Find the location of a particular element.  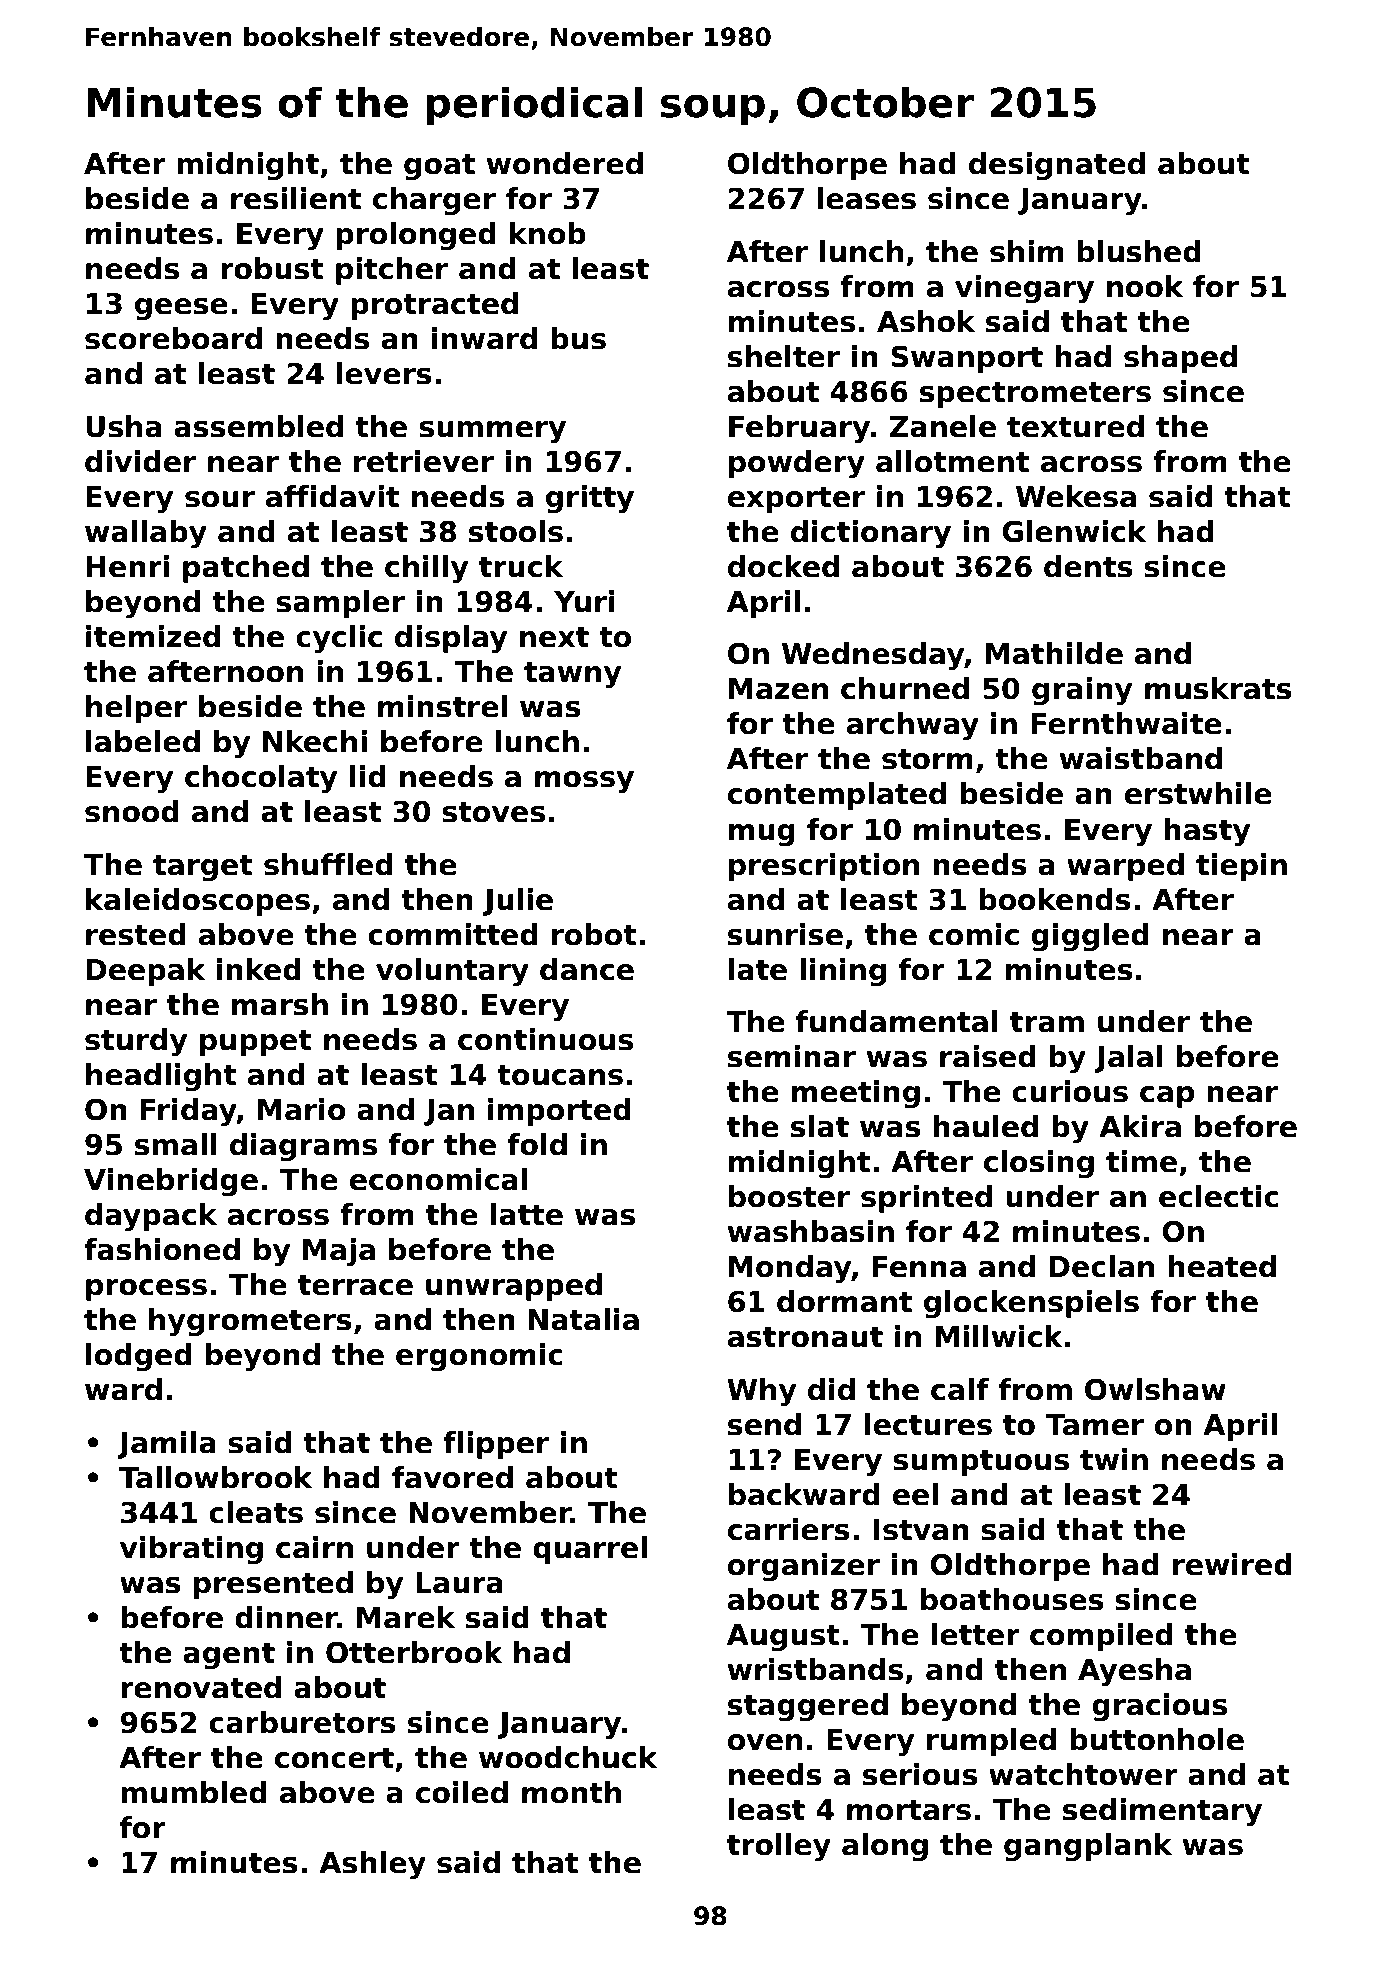

Declan is located at coordinates (1102, 1266).
